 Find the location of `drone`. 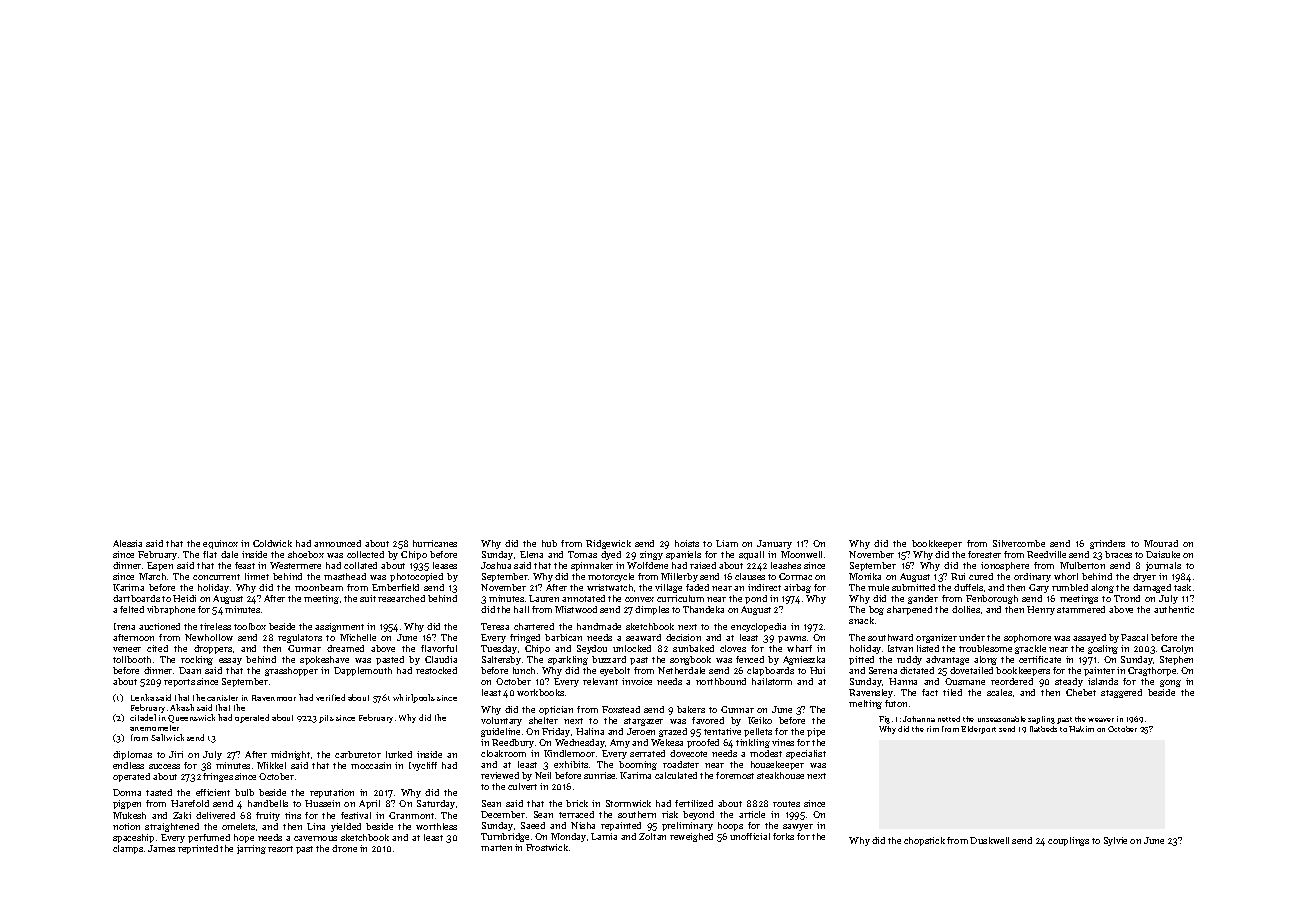

drone is located at coordinates (344, 848).
